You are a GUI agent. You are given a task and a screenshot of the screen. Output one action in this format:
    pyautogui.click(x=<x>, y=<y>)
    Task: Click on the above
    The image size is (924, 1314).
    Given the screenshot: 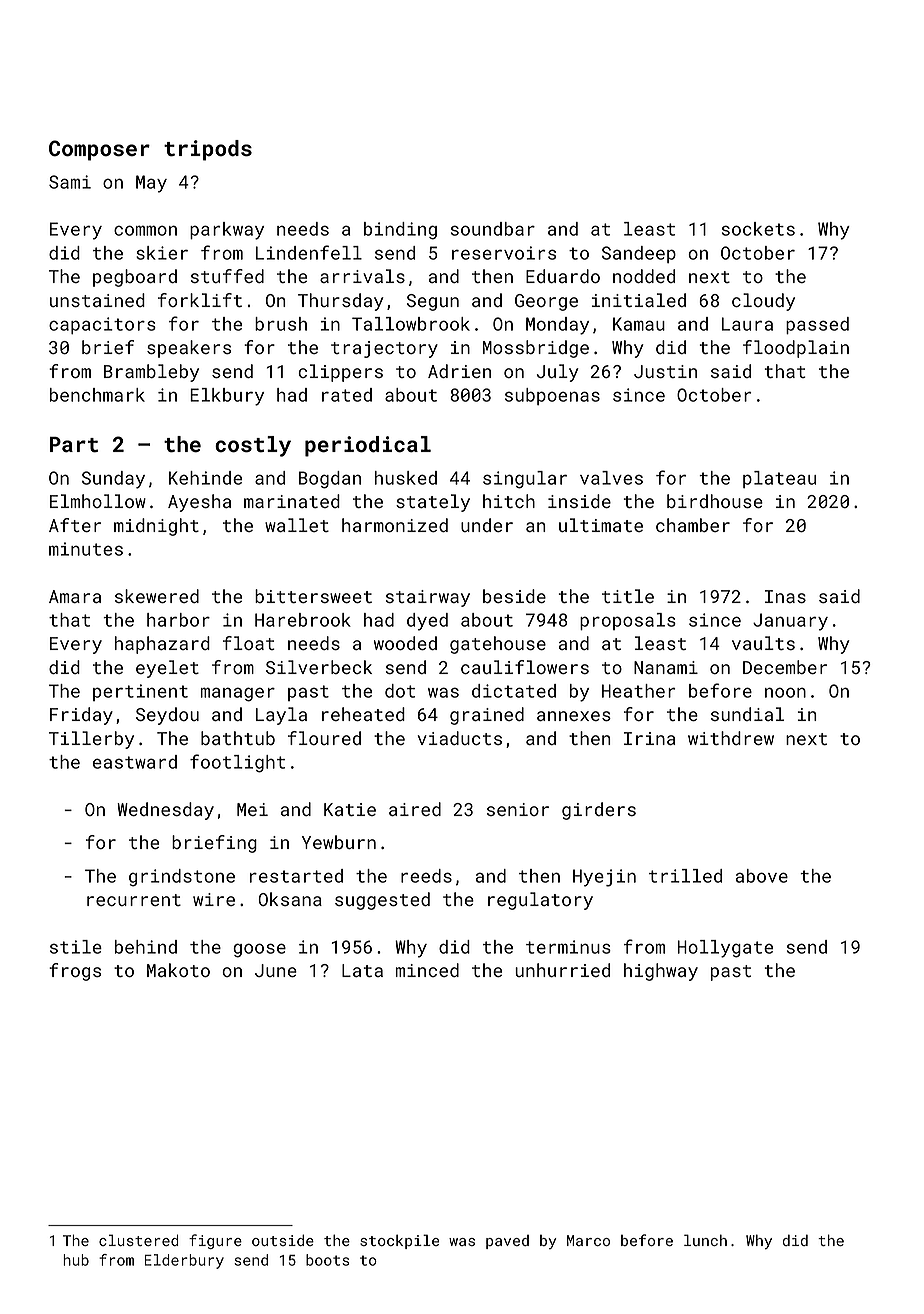 What is the action you would take?
    pyautogui.click(x=762, y=876)
